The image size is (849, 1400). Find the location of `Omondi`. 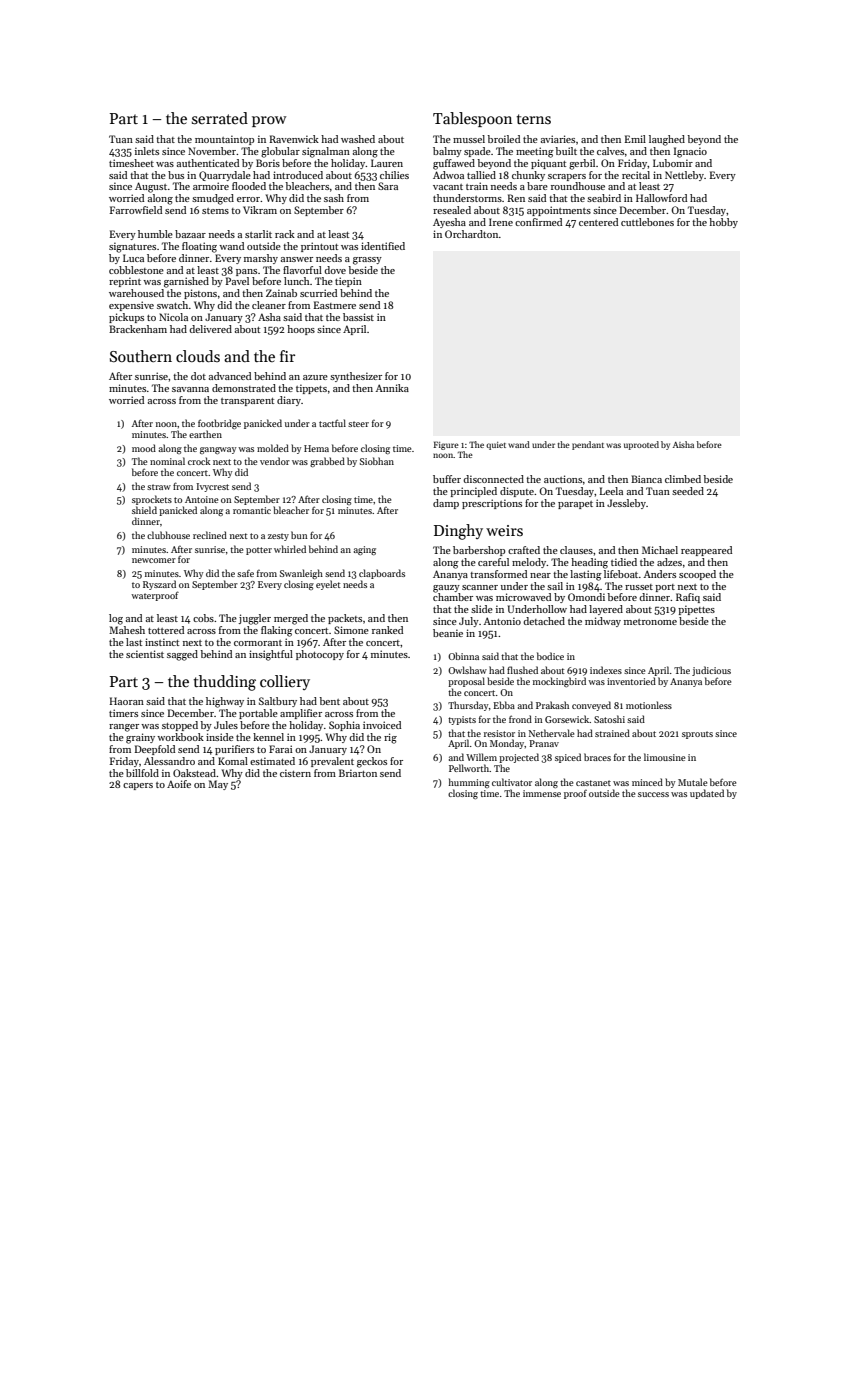

Omondi is located at coordinates (586, 597).
